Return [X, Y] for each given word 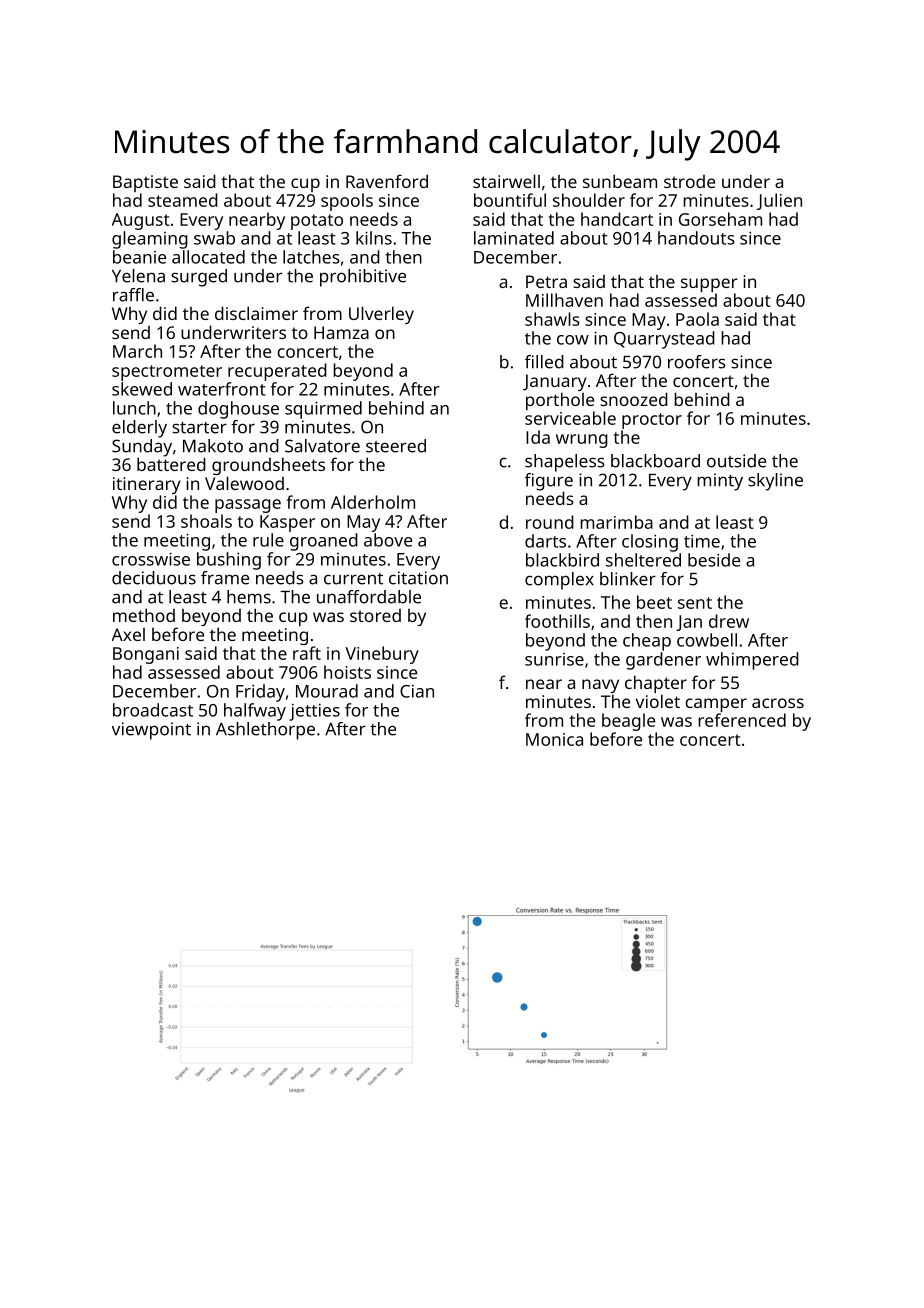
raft [307, 653]
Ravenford [387, 181]
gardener [663, 661]
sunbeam [620, 181]
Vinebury [382, 655]
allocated [208, 257]
